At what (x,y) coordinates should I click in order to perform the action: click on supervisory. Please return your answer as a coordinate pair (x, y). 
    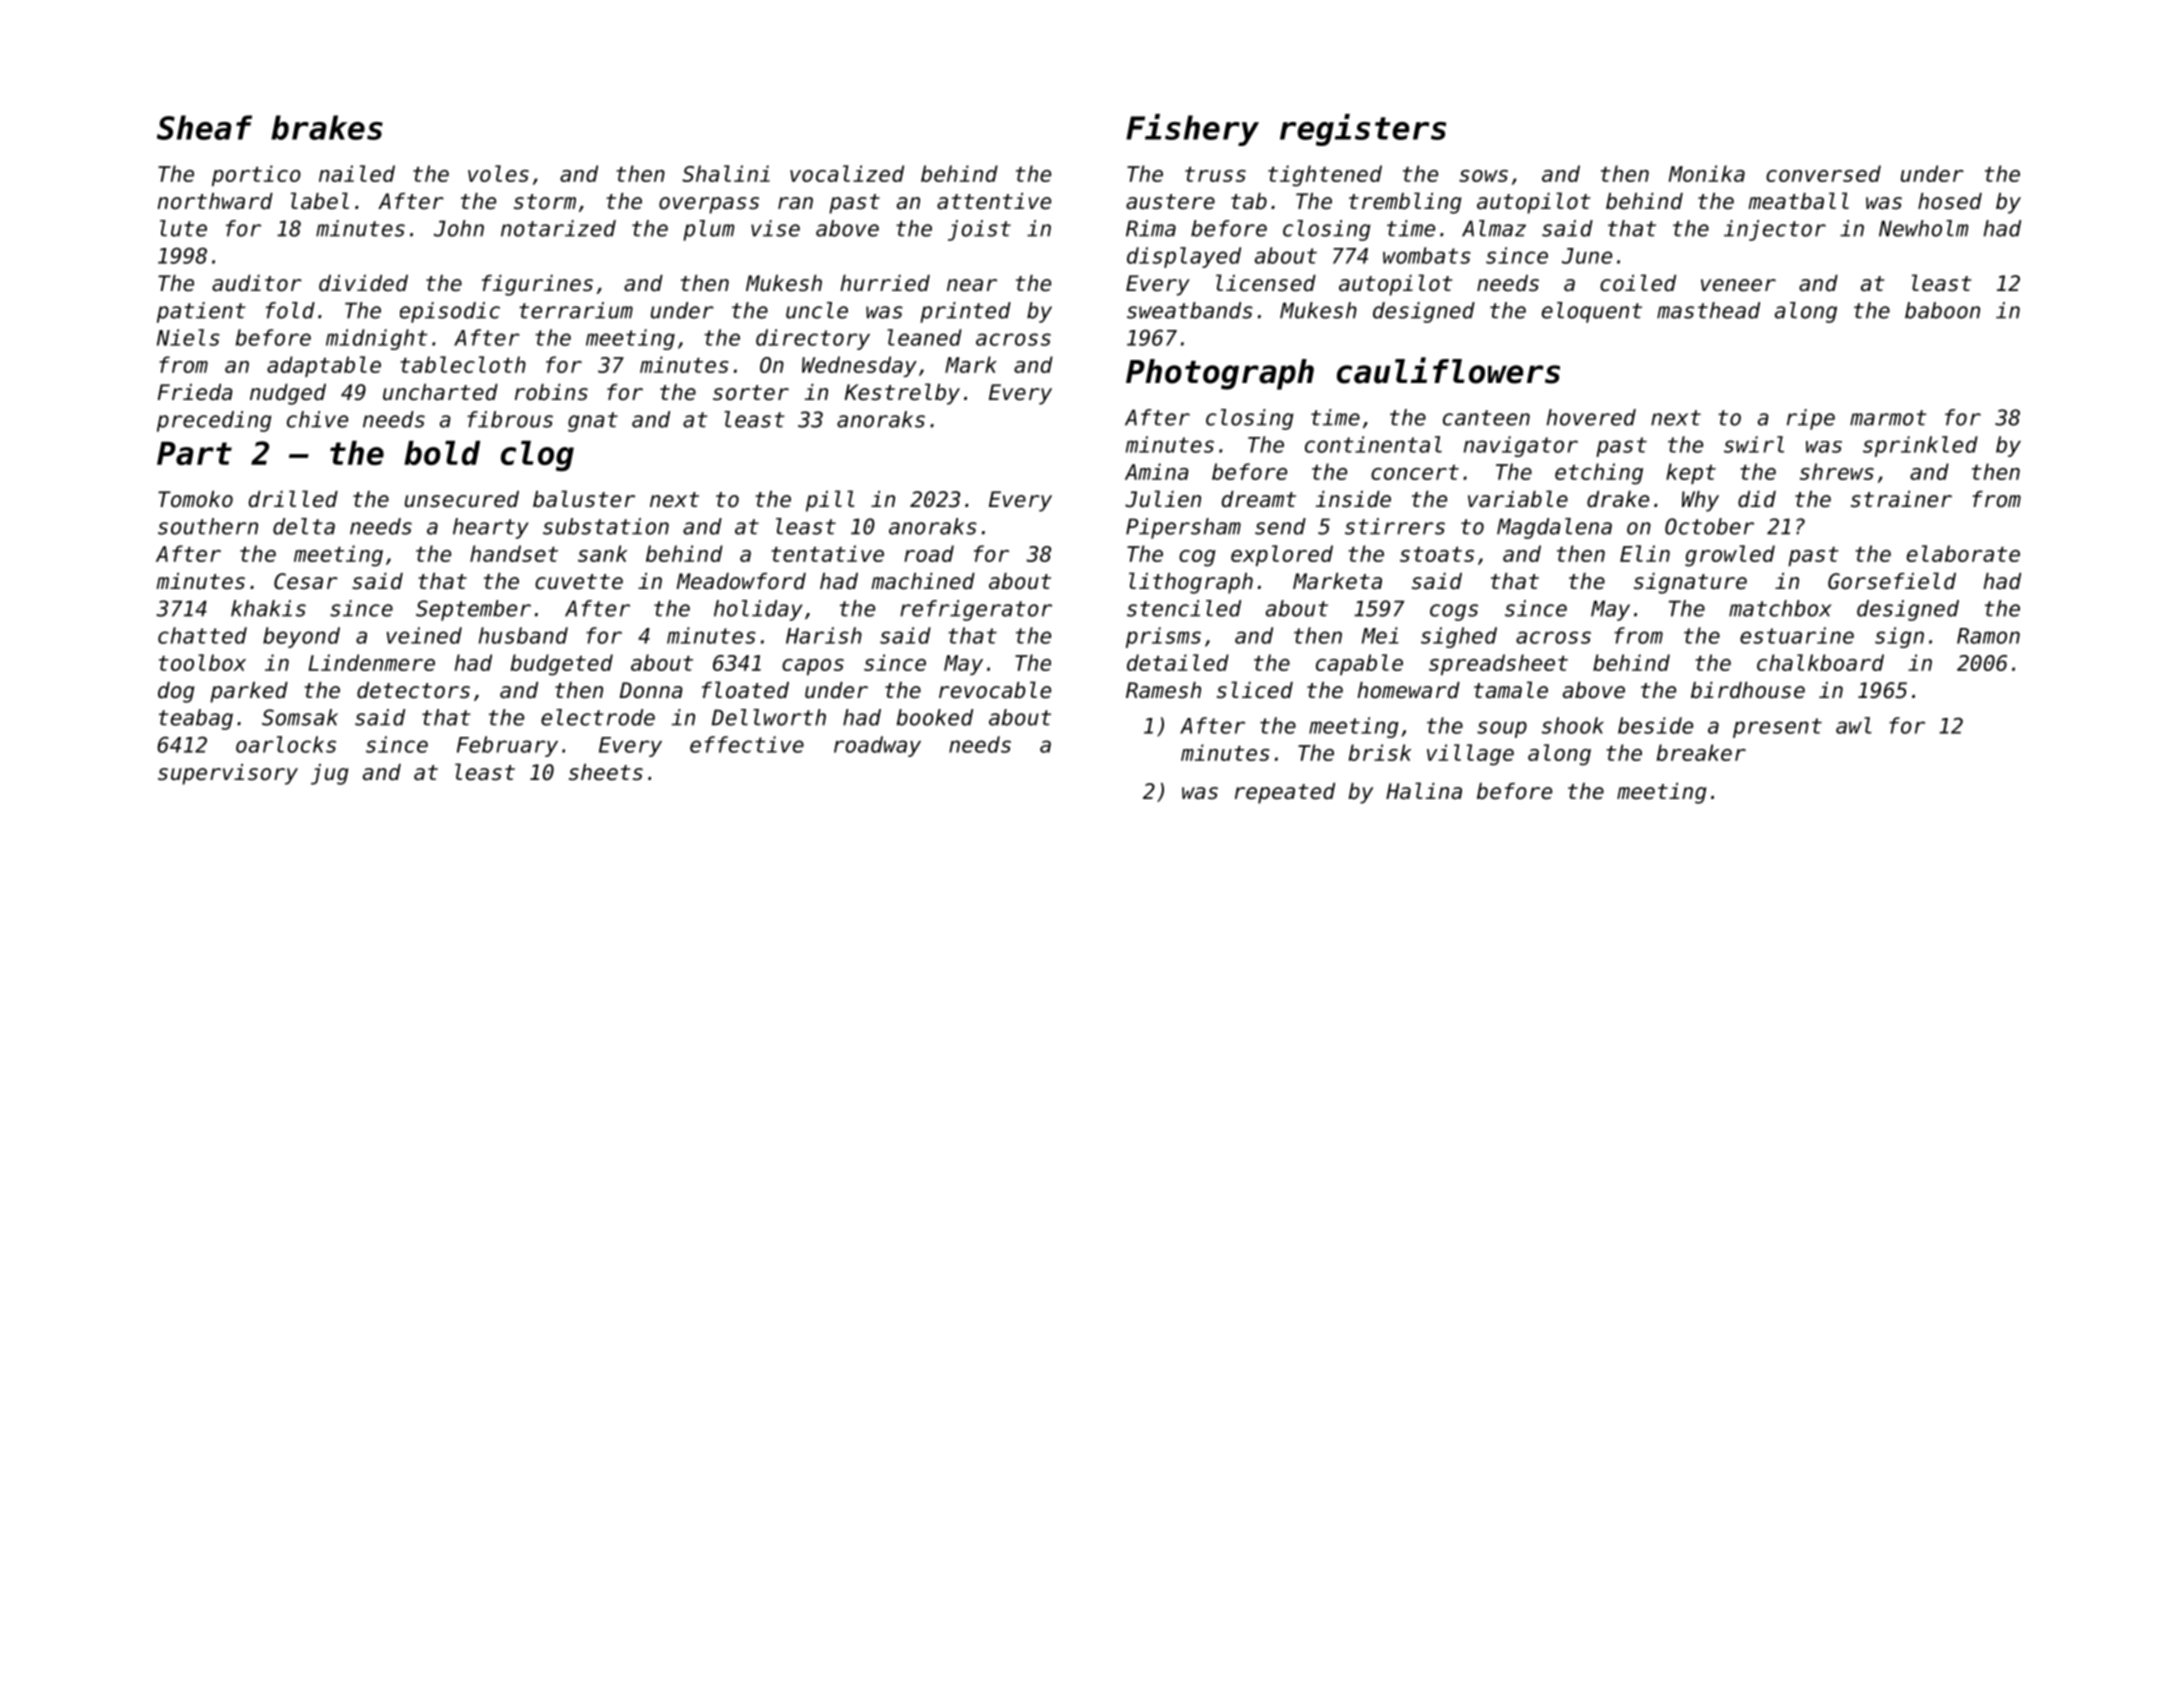
    Looking at the image, I should click on (228, 774).
